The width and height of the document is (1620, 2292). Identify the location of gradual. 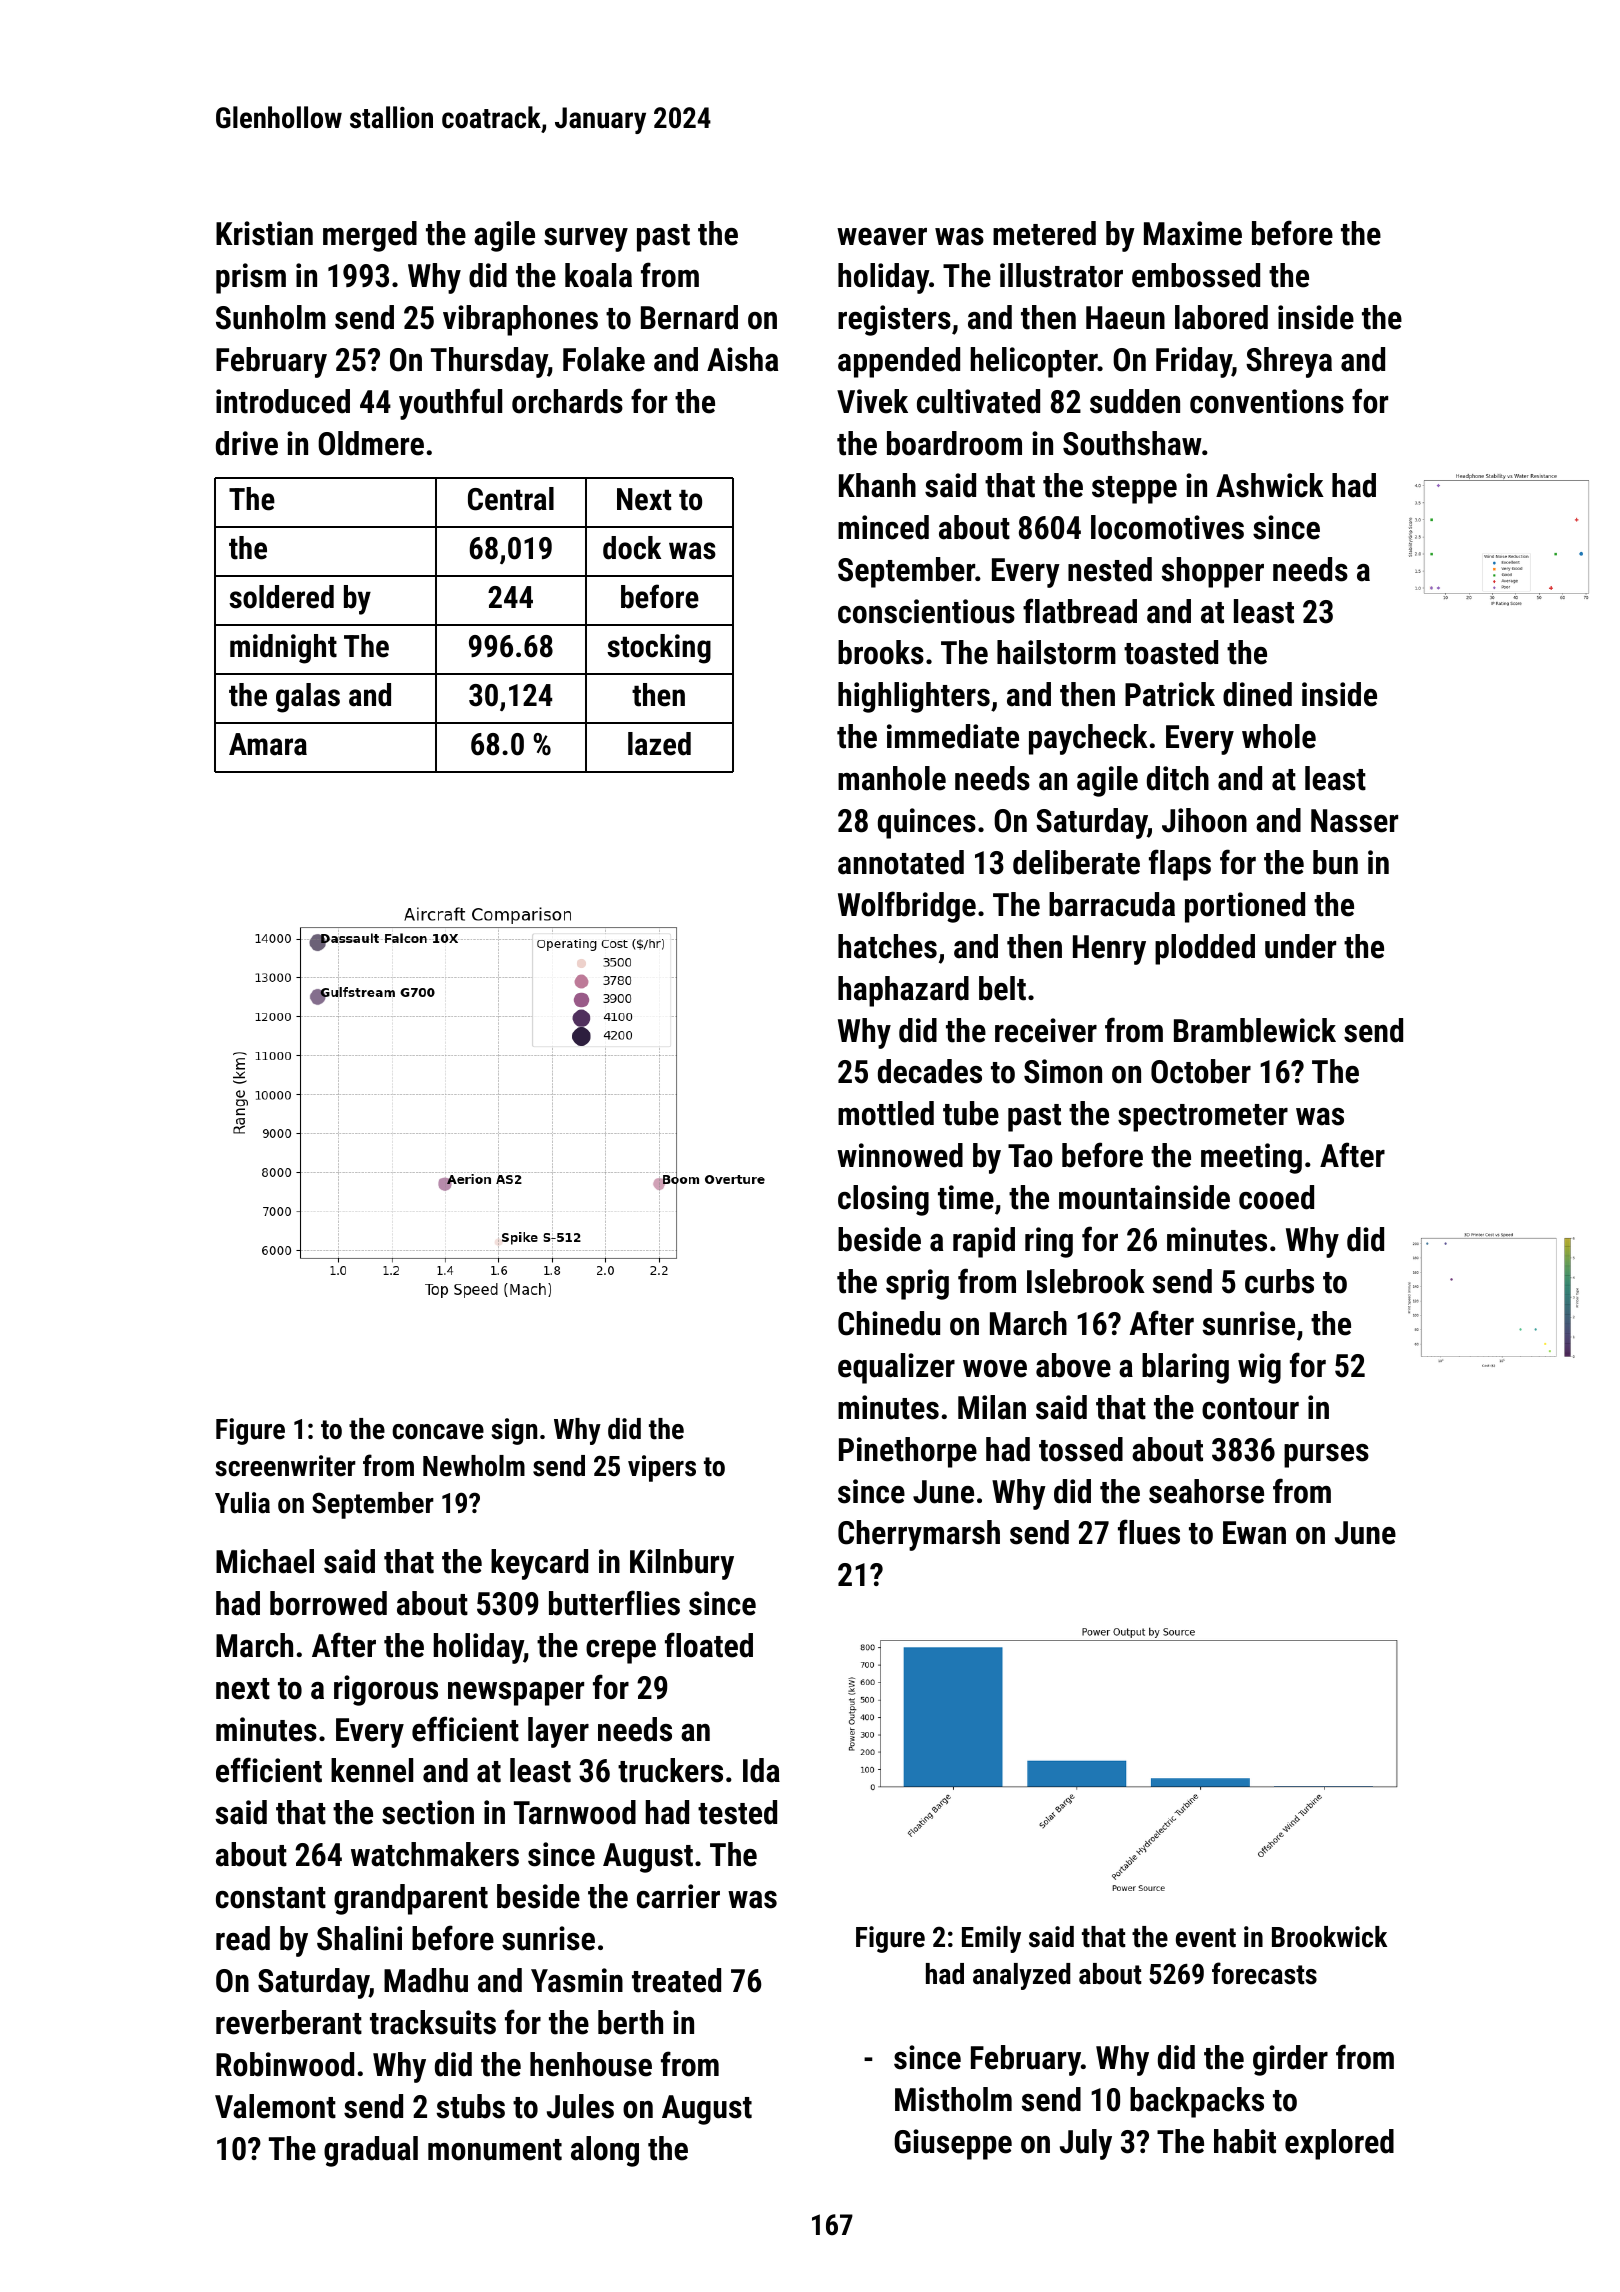
(371, 2151).
